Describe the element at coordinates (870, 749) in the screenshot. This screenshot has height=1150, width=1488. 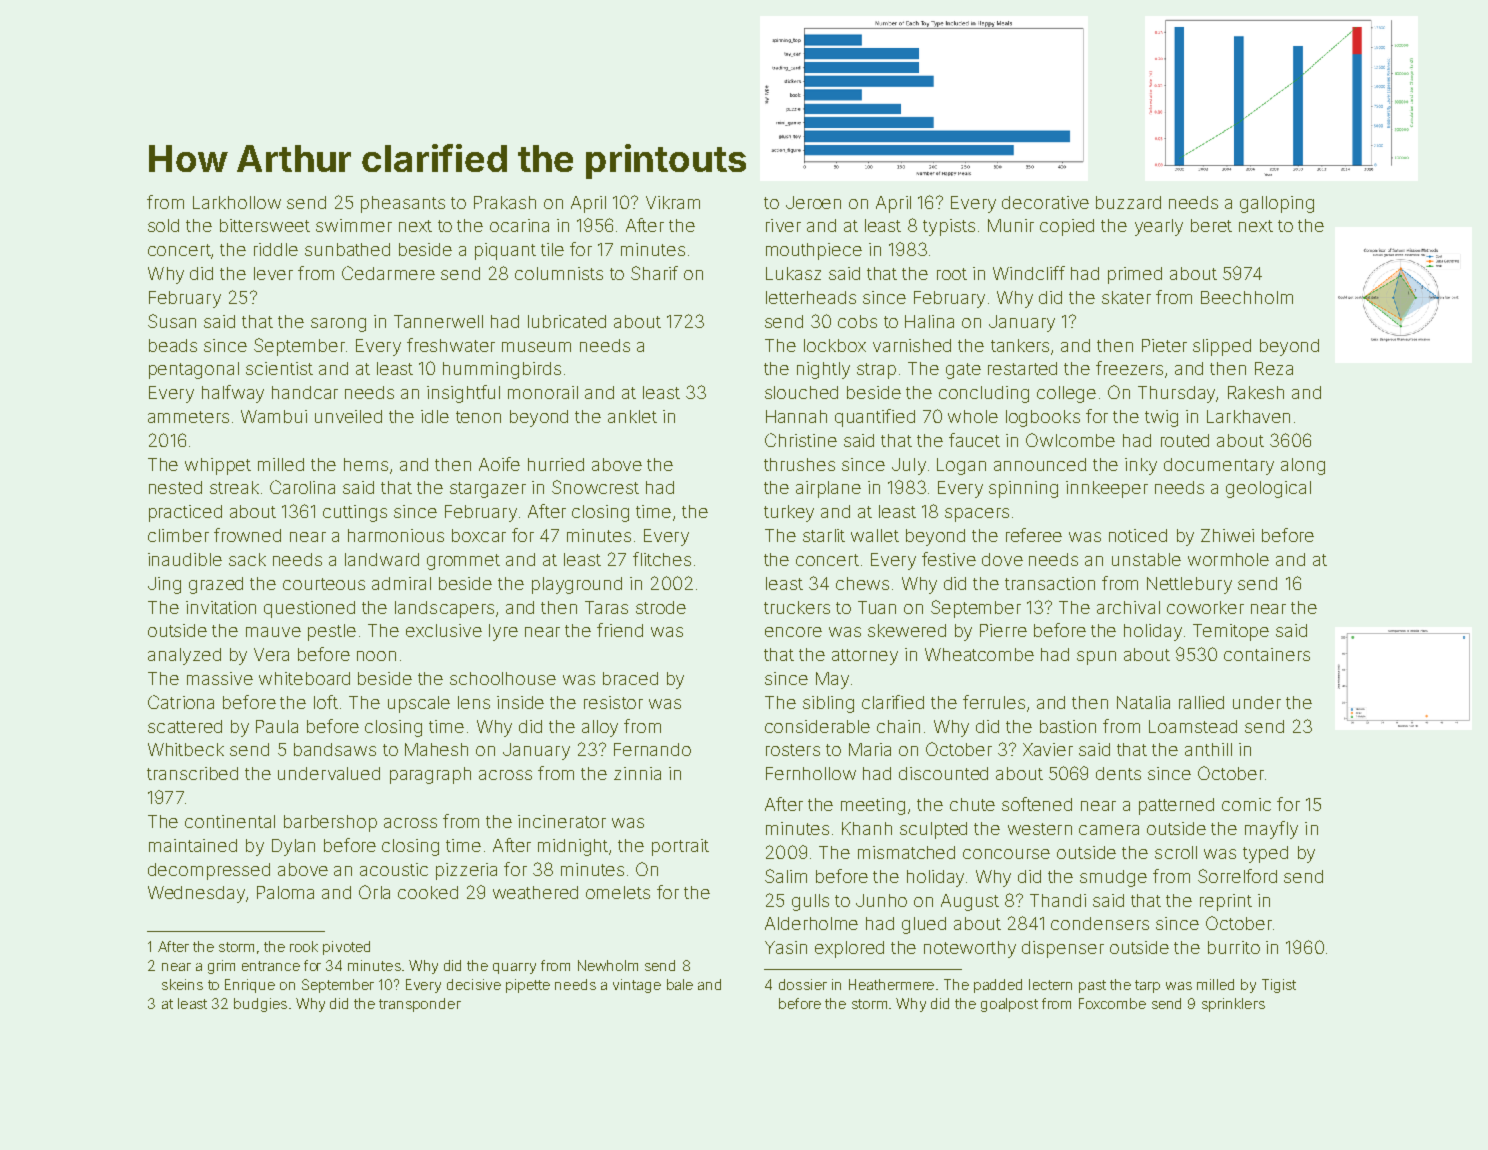
I see `Maria` at that location.
